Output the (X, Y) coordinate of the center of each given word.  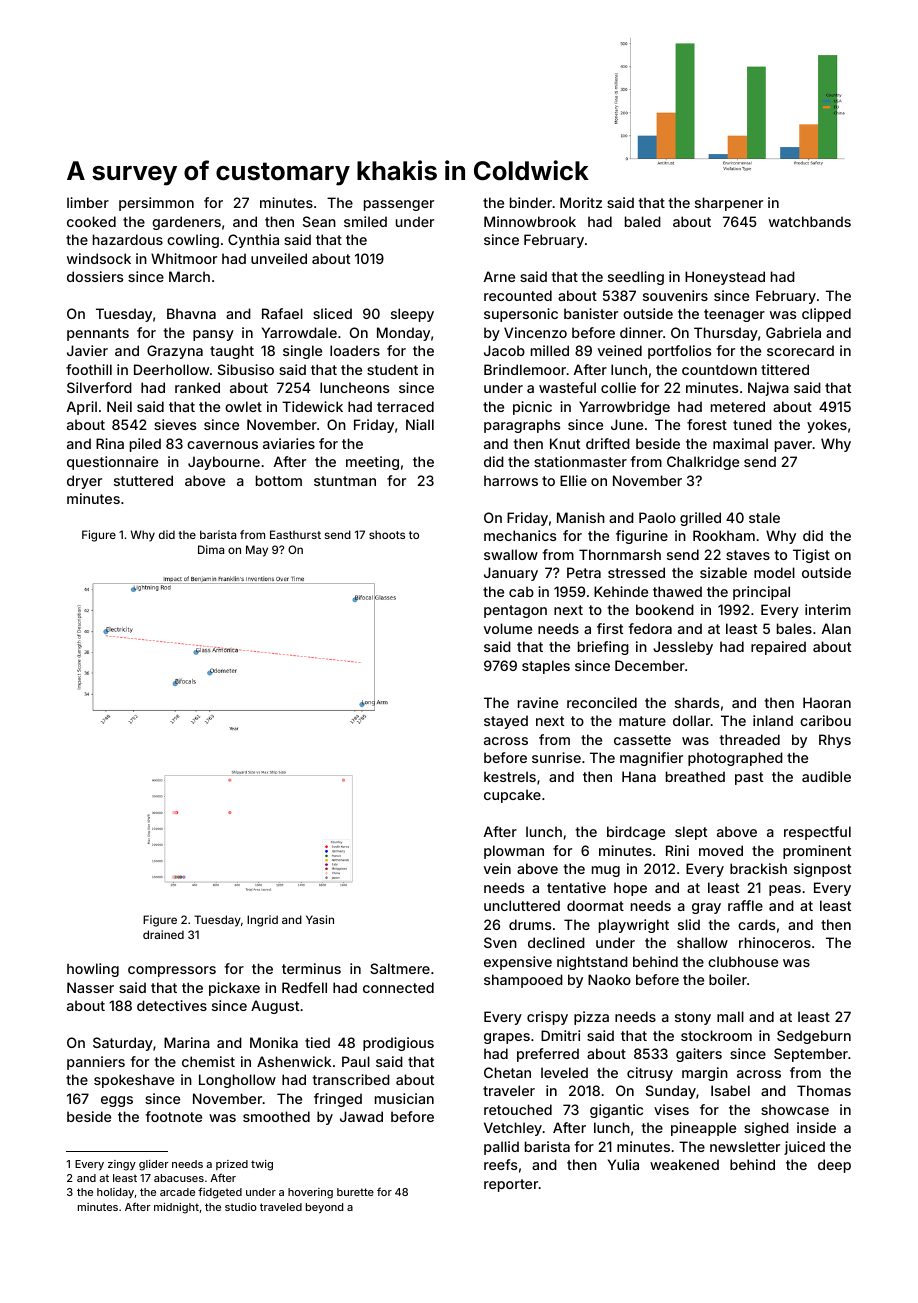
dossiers (95, 276)
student (392, 369)
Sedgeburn (814, 1037)
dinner (641, 332)
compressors (172, 971)
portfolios (679, 352)
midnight (176, 1208)
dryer (84, 482)
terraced (405, 406)
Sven (500, 942)
